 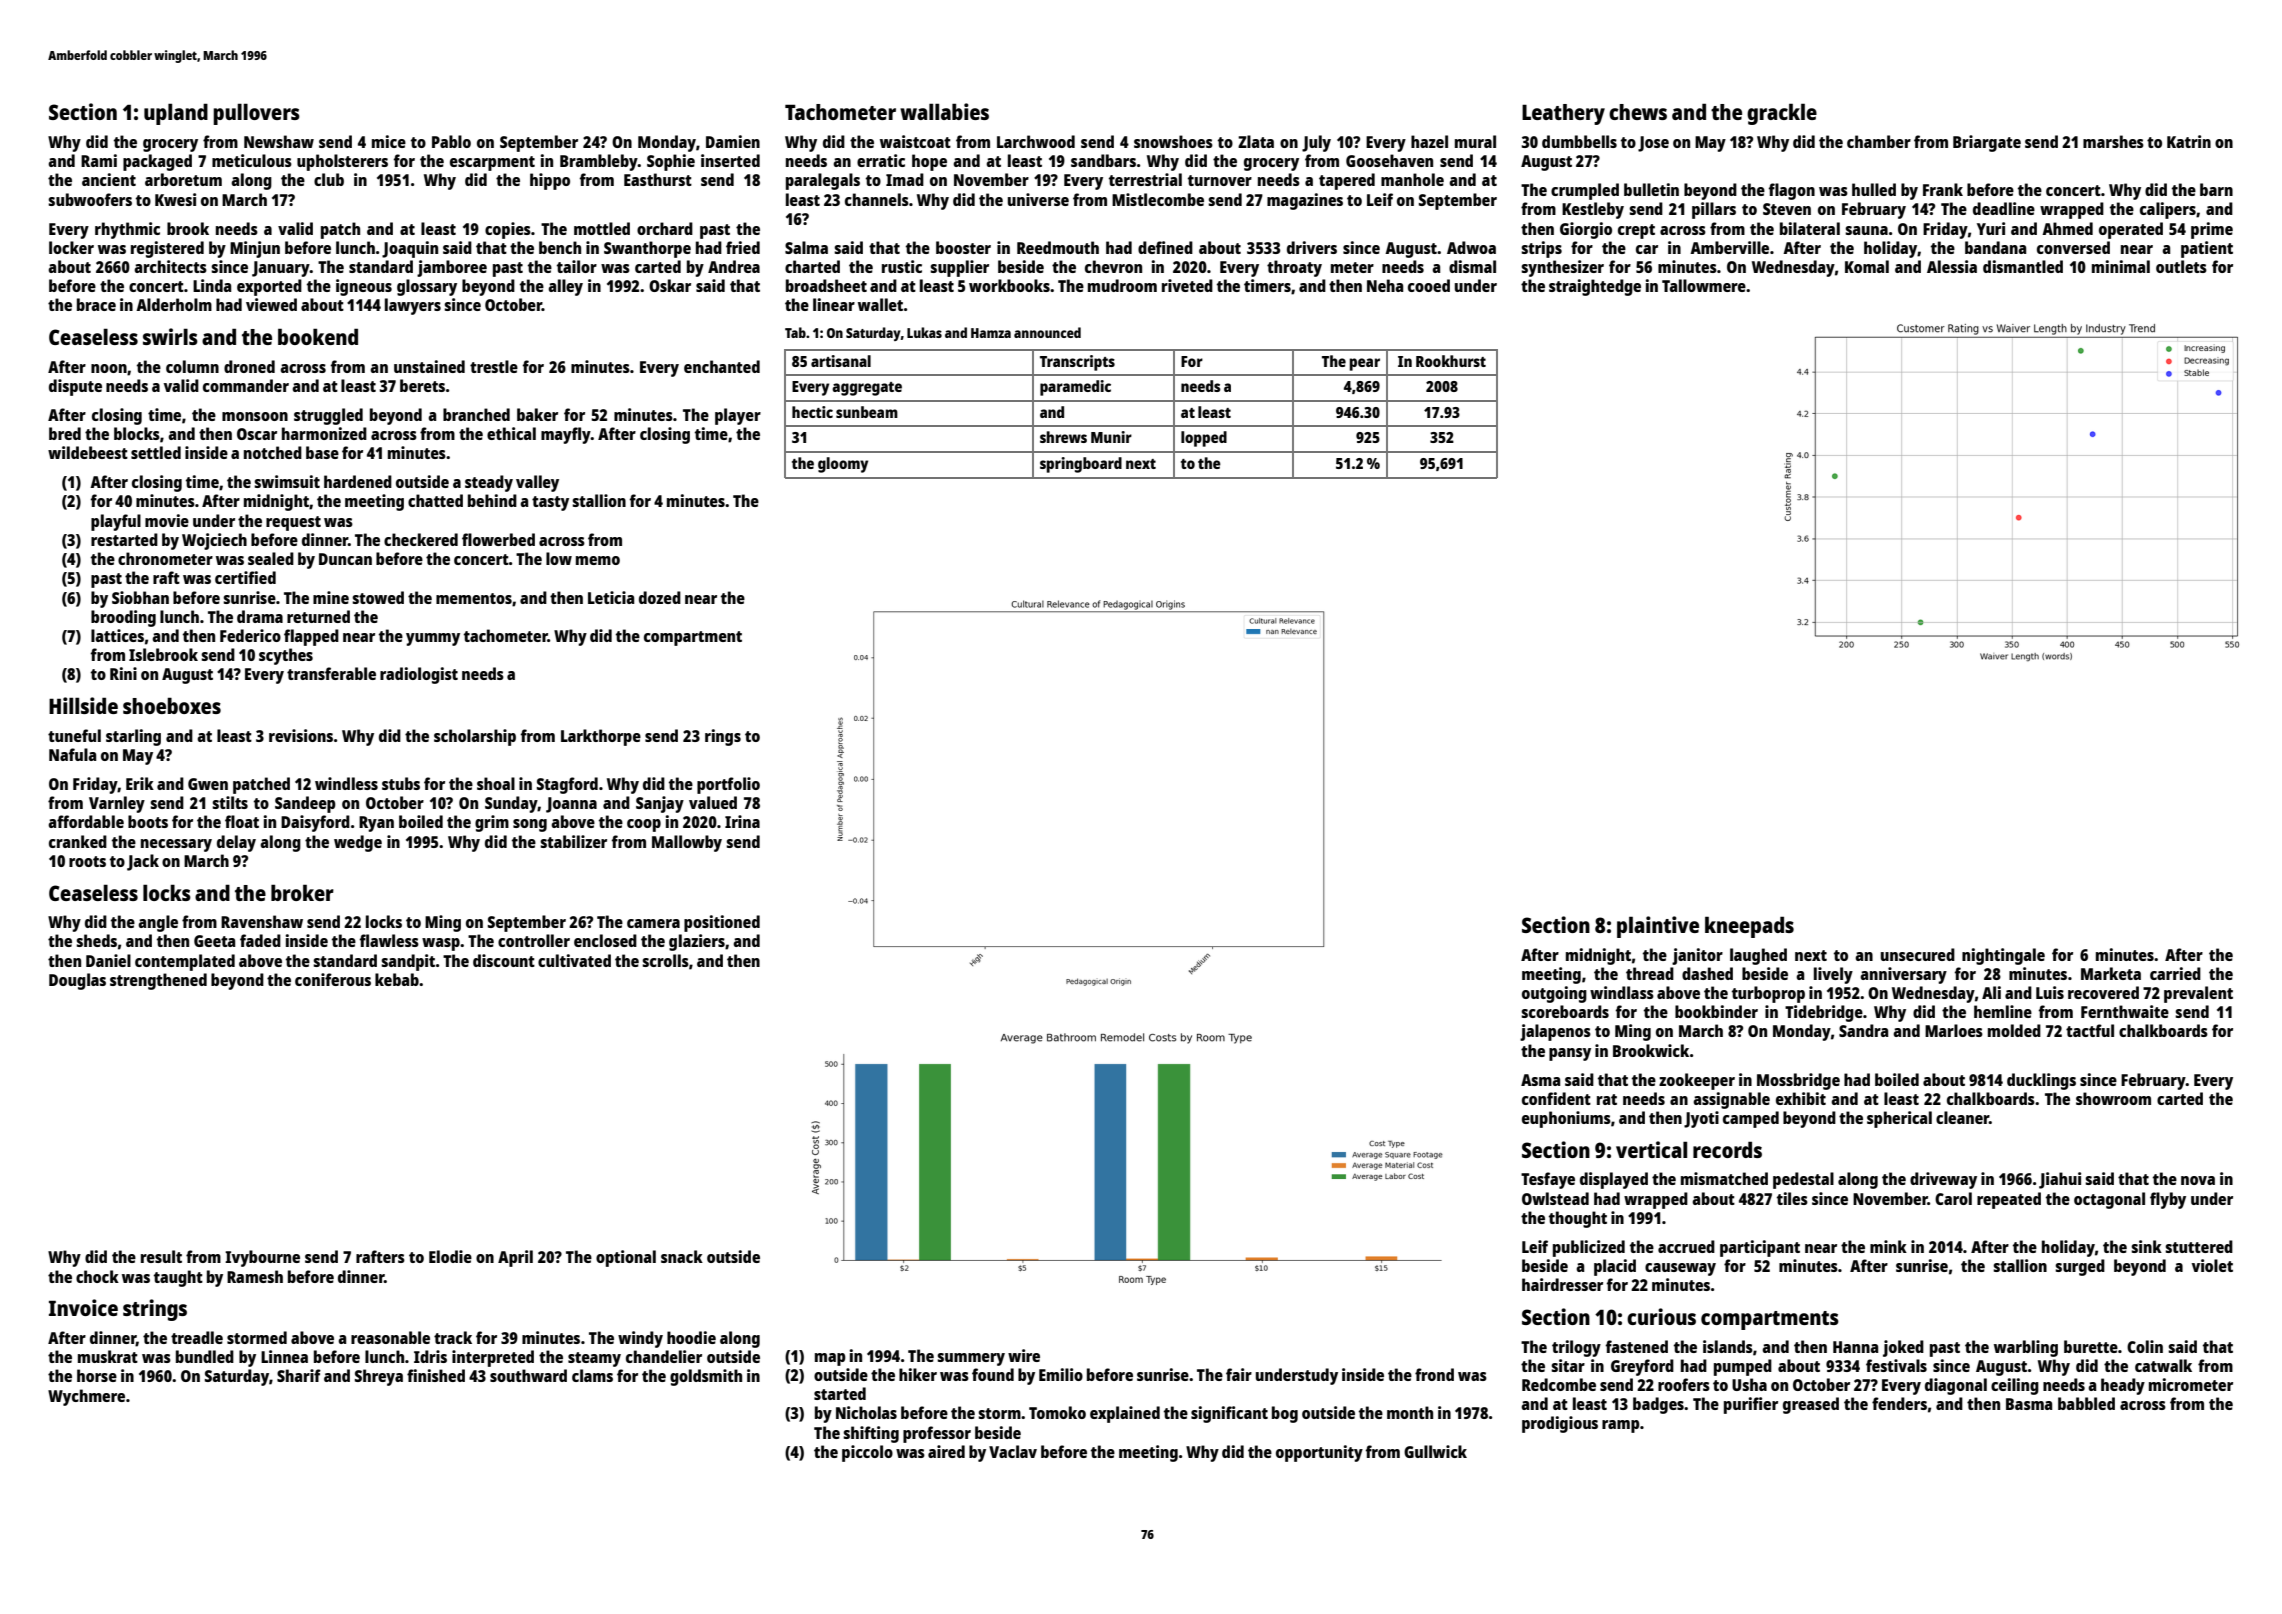 I want to click on transferable, so click(x=331, y=673).
